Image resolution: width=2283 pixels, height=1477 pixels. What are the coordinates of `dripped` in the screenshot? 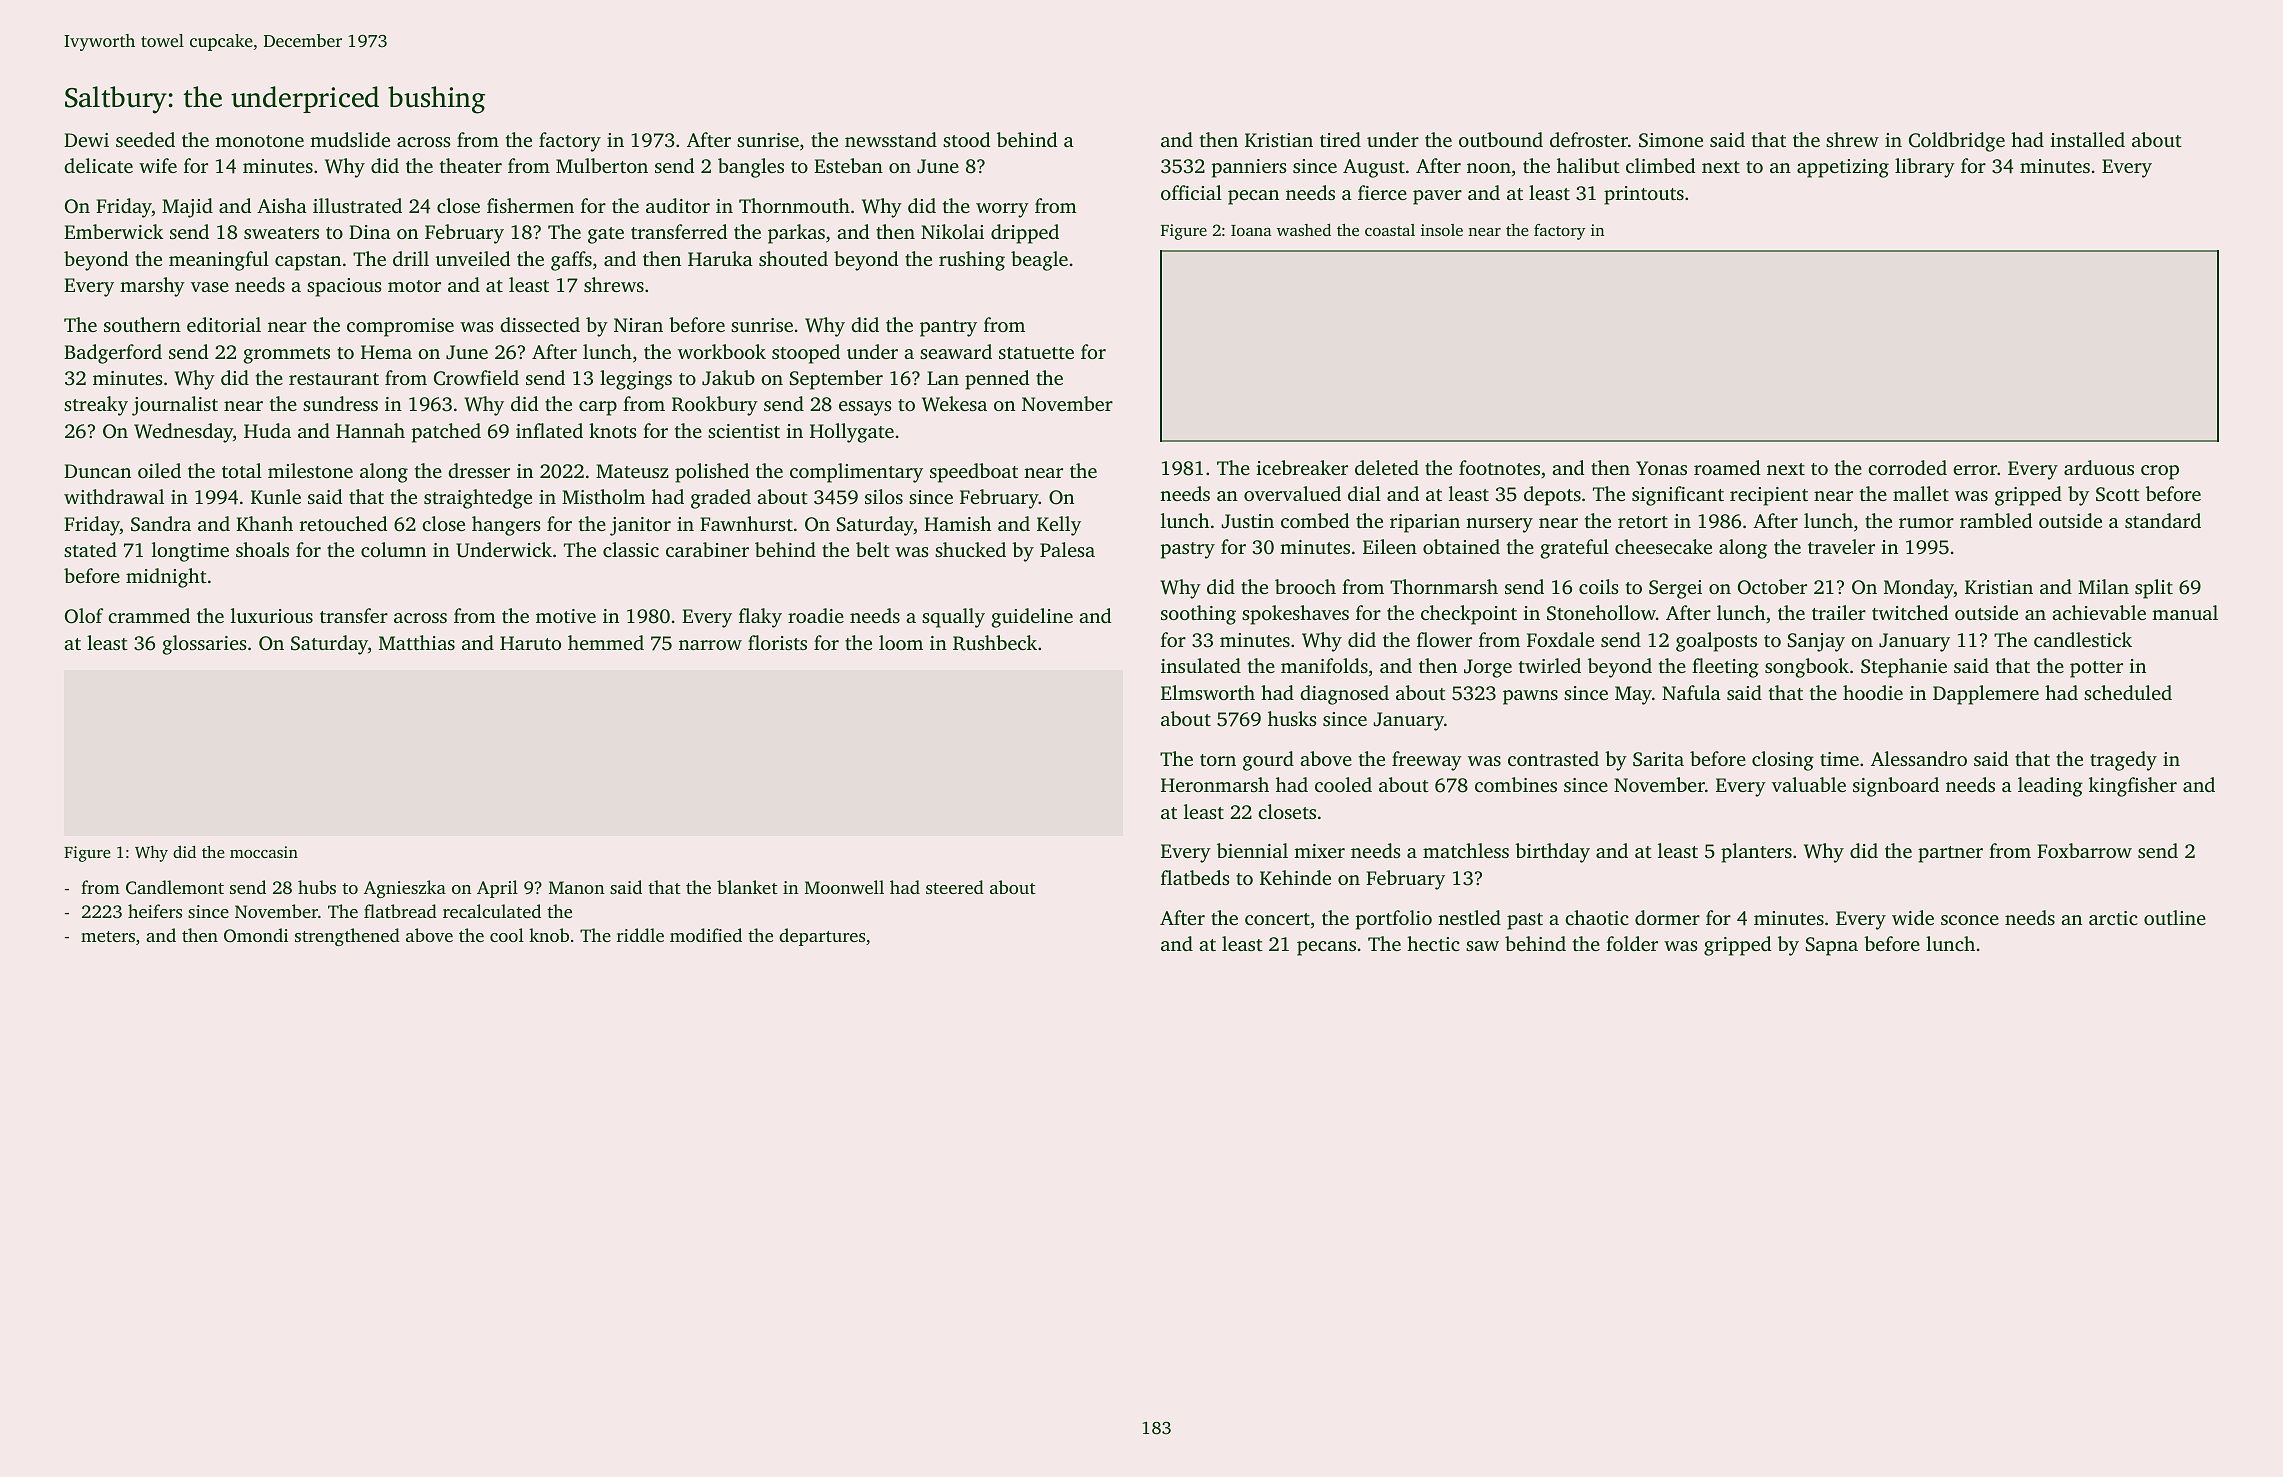 It's located at (1025, 234).
